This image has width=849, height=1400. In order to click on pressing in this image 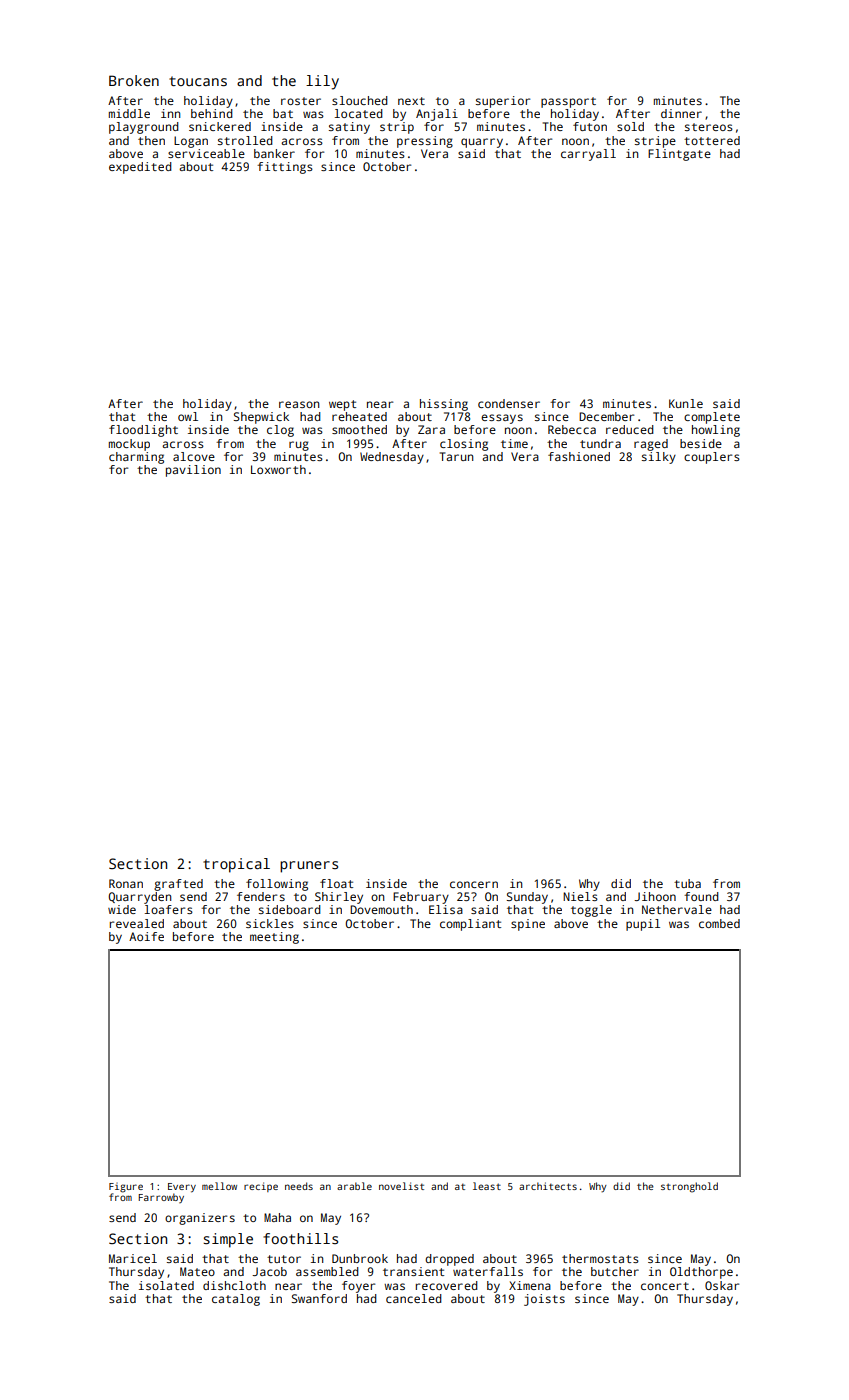, I will do `click(425, 142)`.
